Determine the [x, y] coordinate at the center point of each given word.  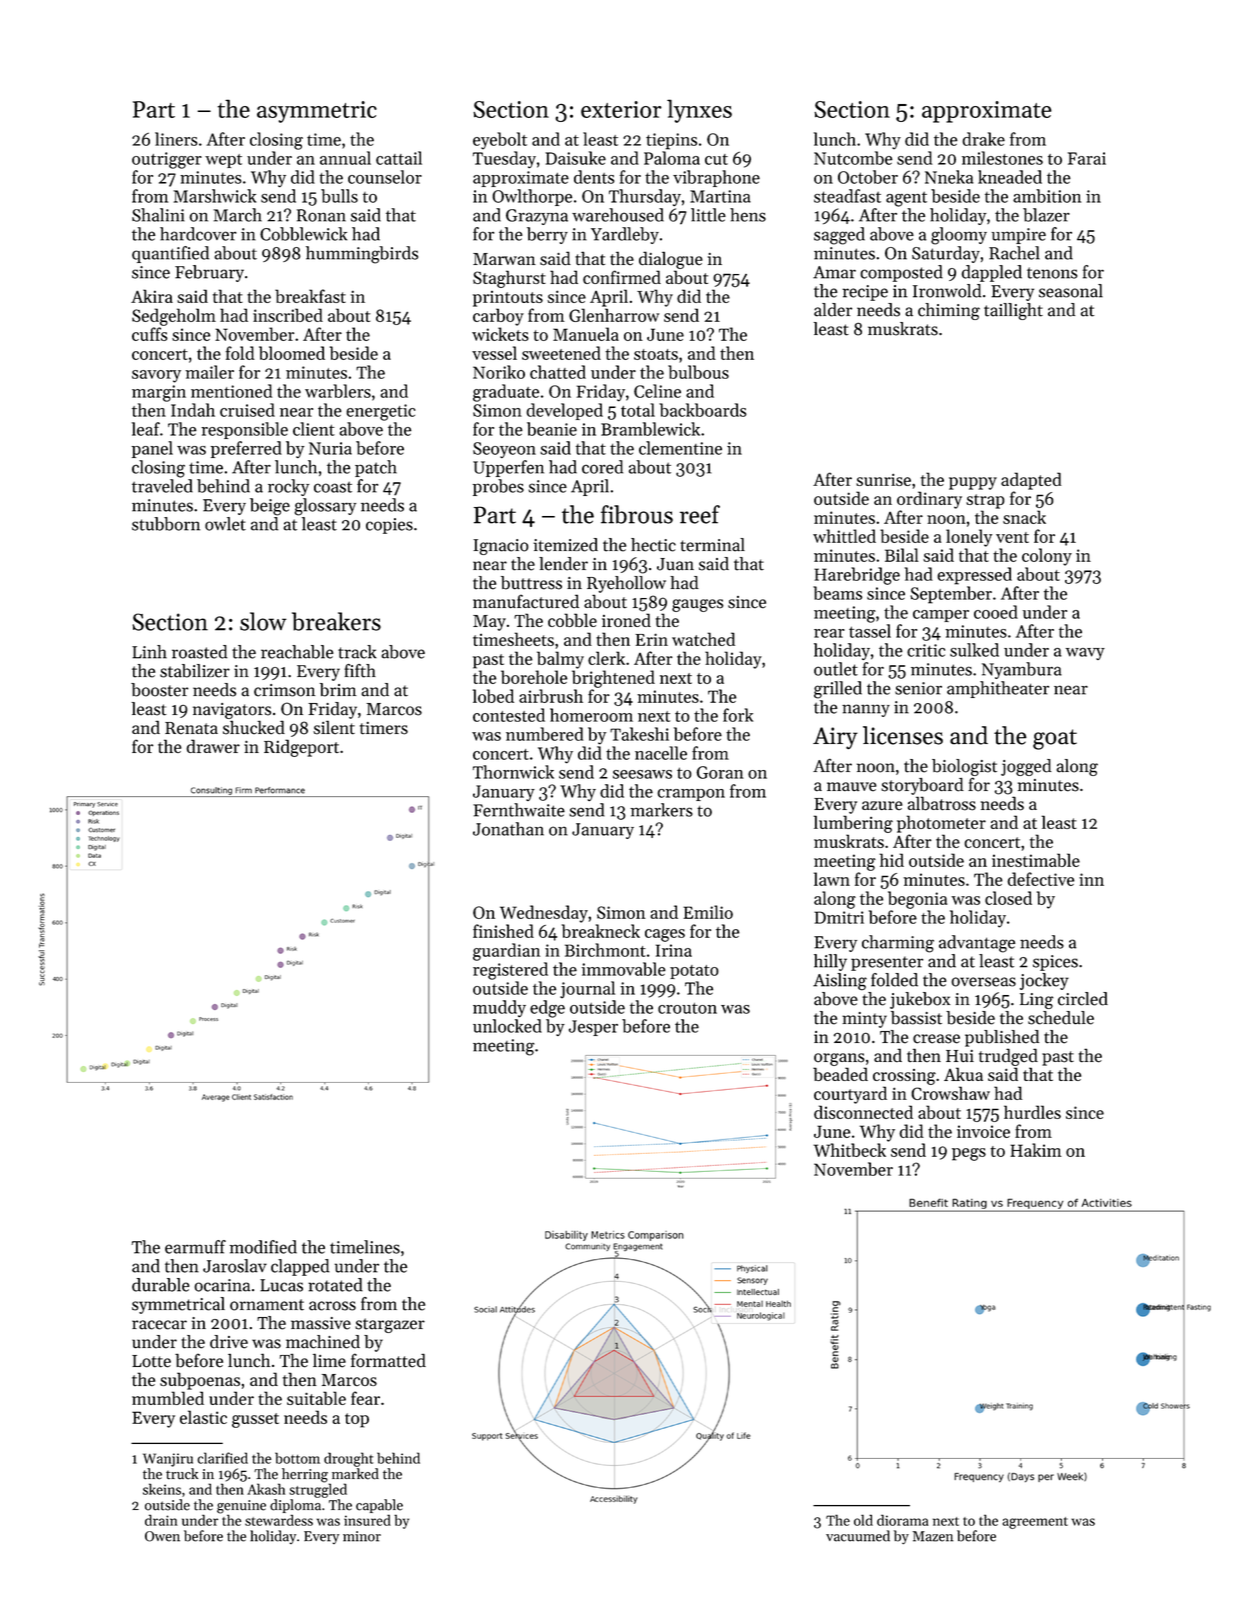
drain [161, 1520]
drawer [213, 746]
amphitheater [998, 689]
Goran [720, 772]
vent [1012, 537]
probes [498, 487]
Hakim [1036, 1150]
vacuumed [858, 1536]
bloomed [292, 353]
